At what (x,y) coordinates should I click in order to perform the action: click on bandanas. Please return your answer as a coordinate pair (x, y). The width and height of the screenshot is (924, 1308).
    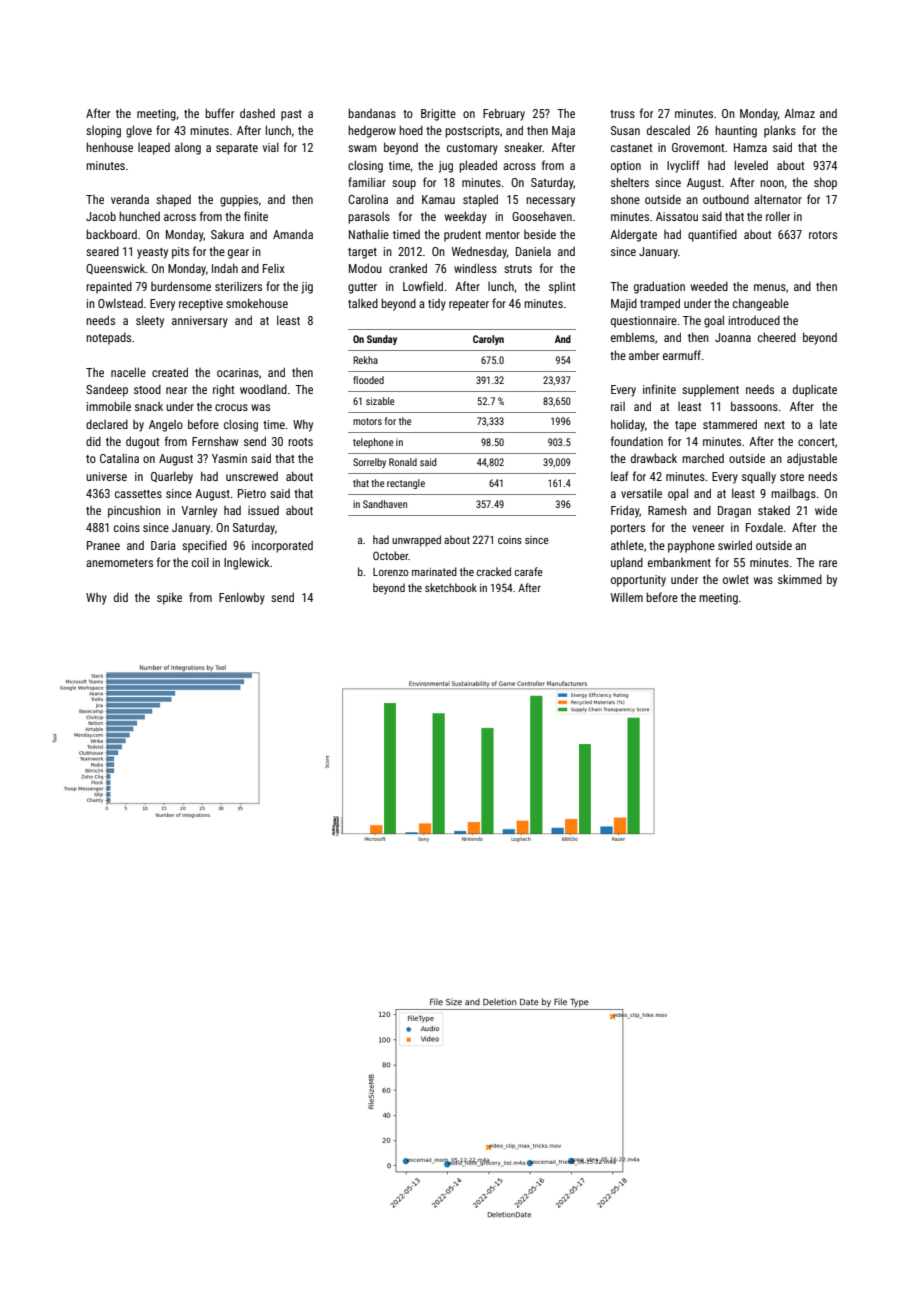
    Looking at the image, I should click on (372, 113).
